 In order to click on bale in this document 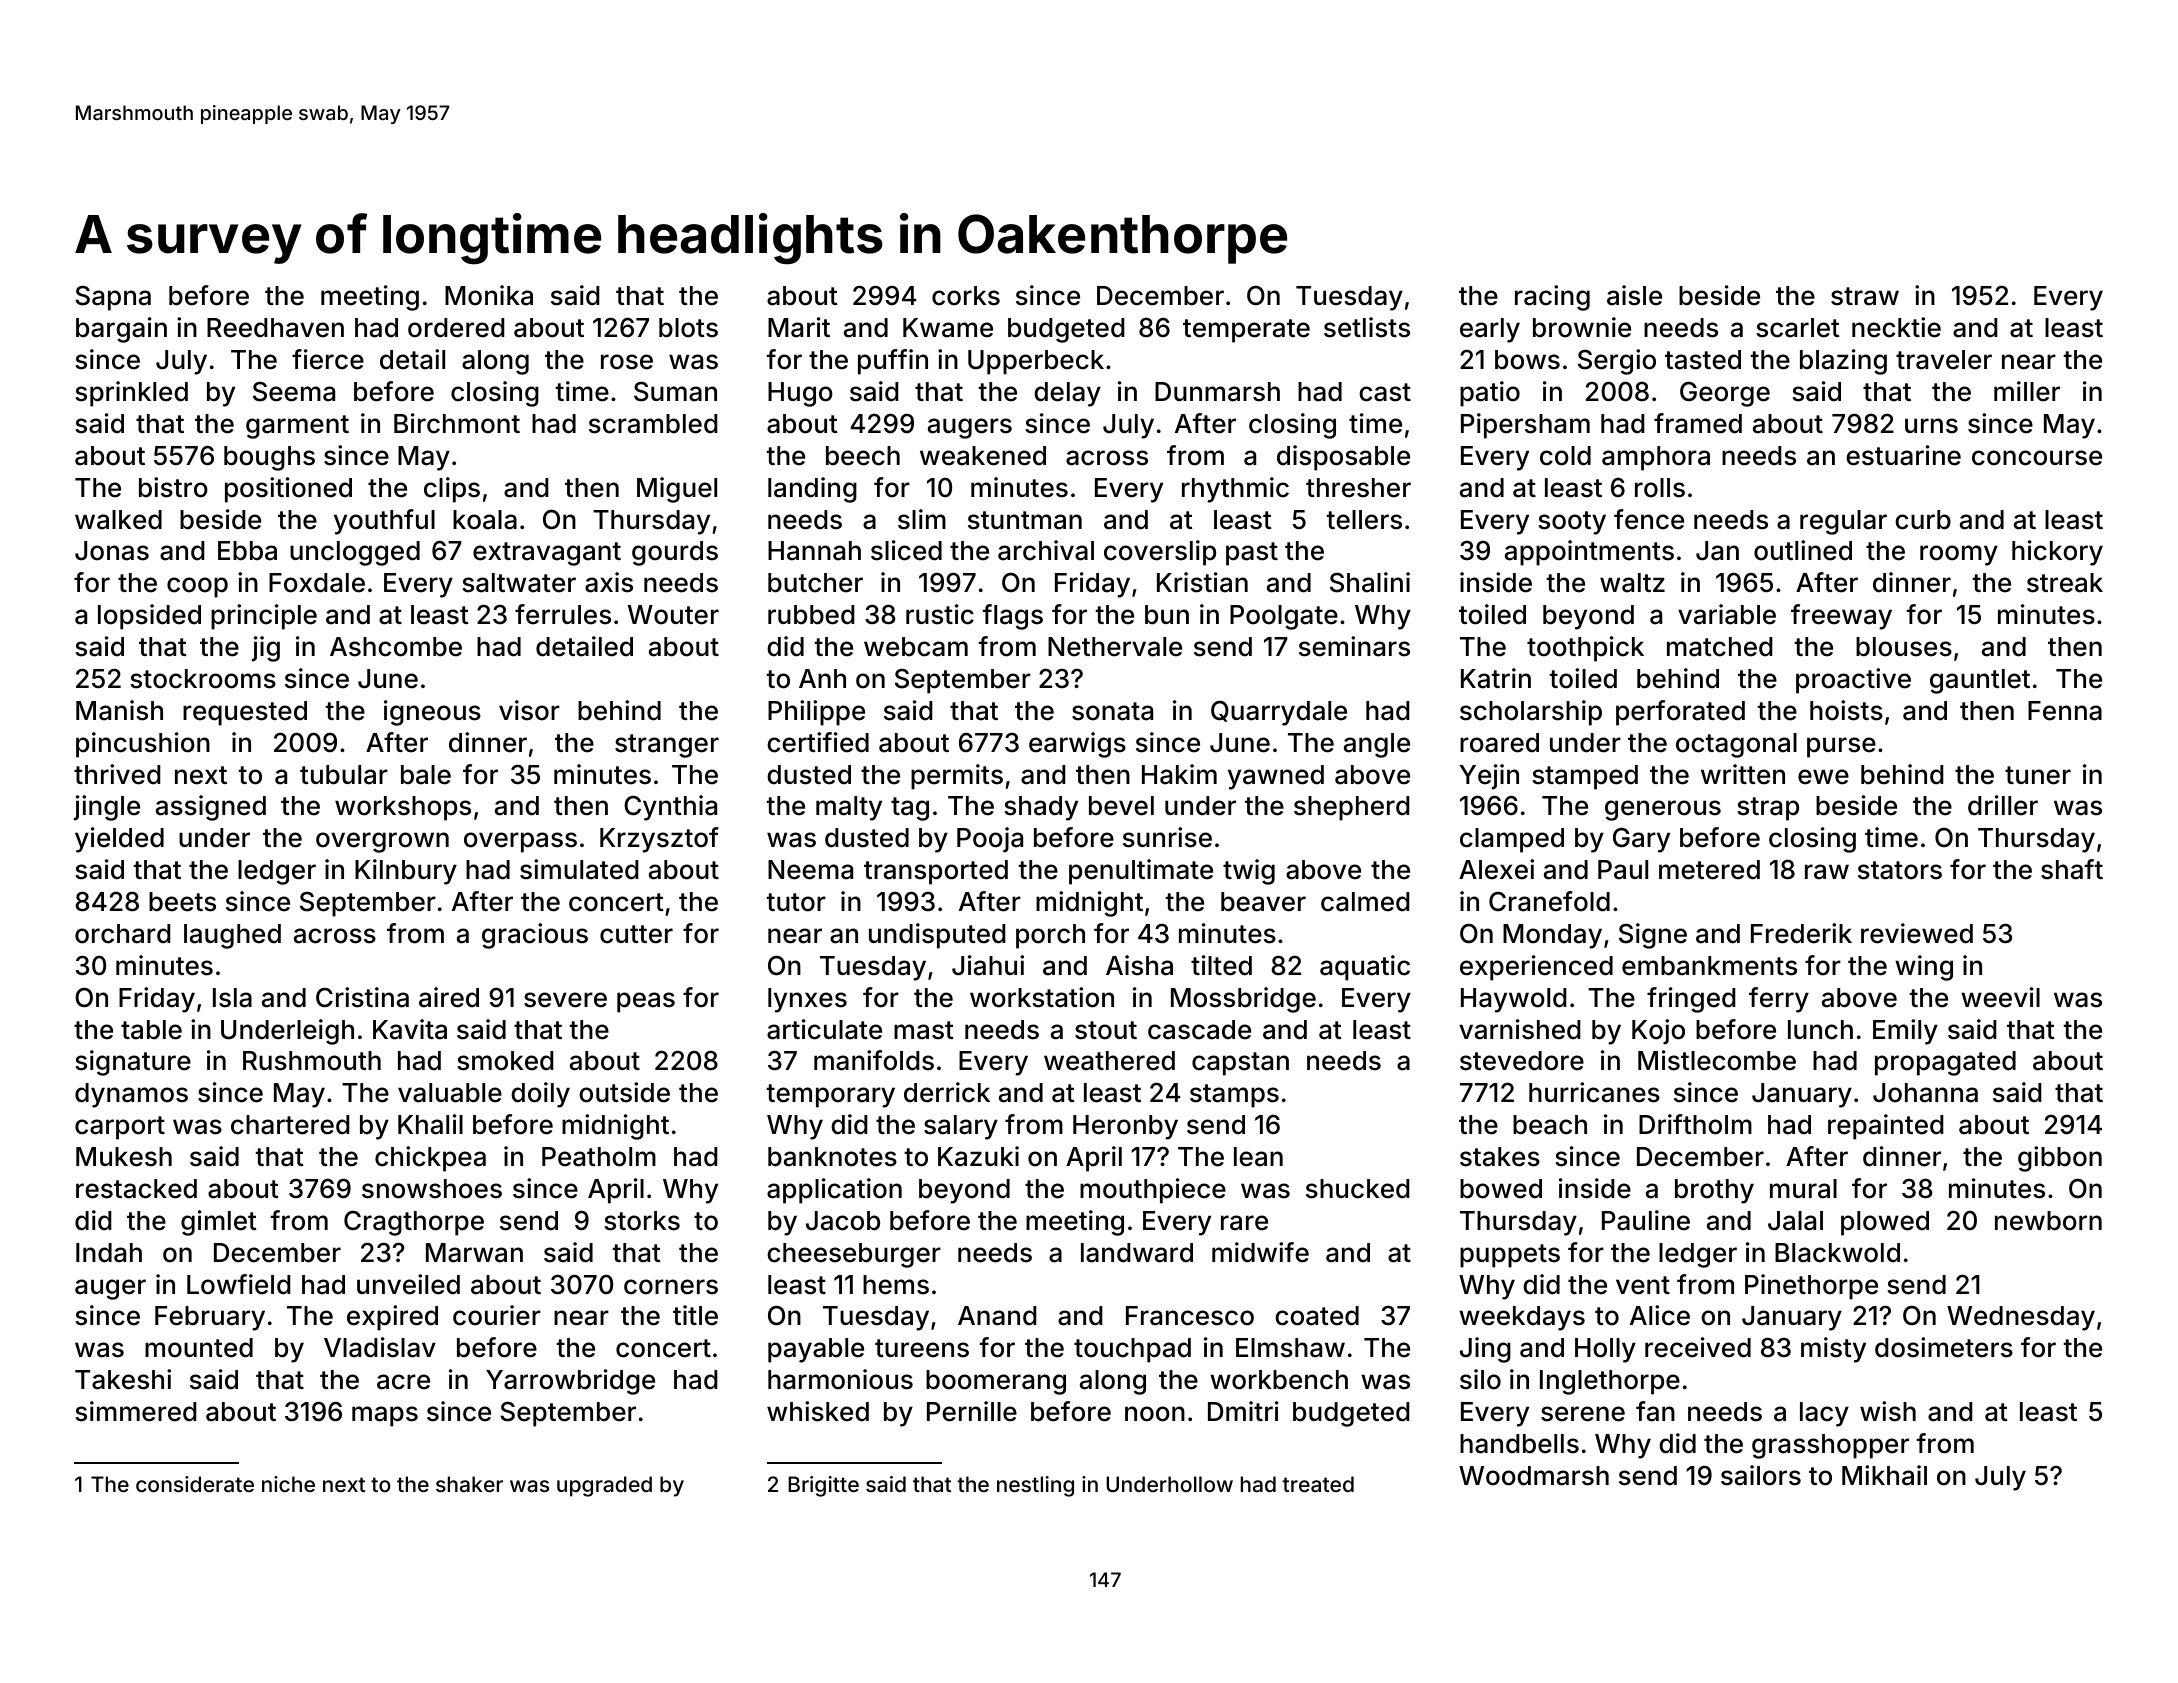, I will do `click(426, 775)`.
